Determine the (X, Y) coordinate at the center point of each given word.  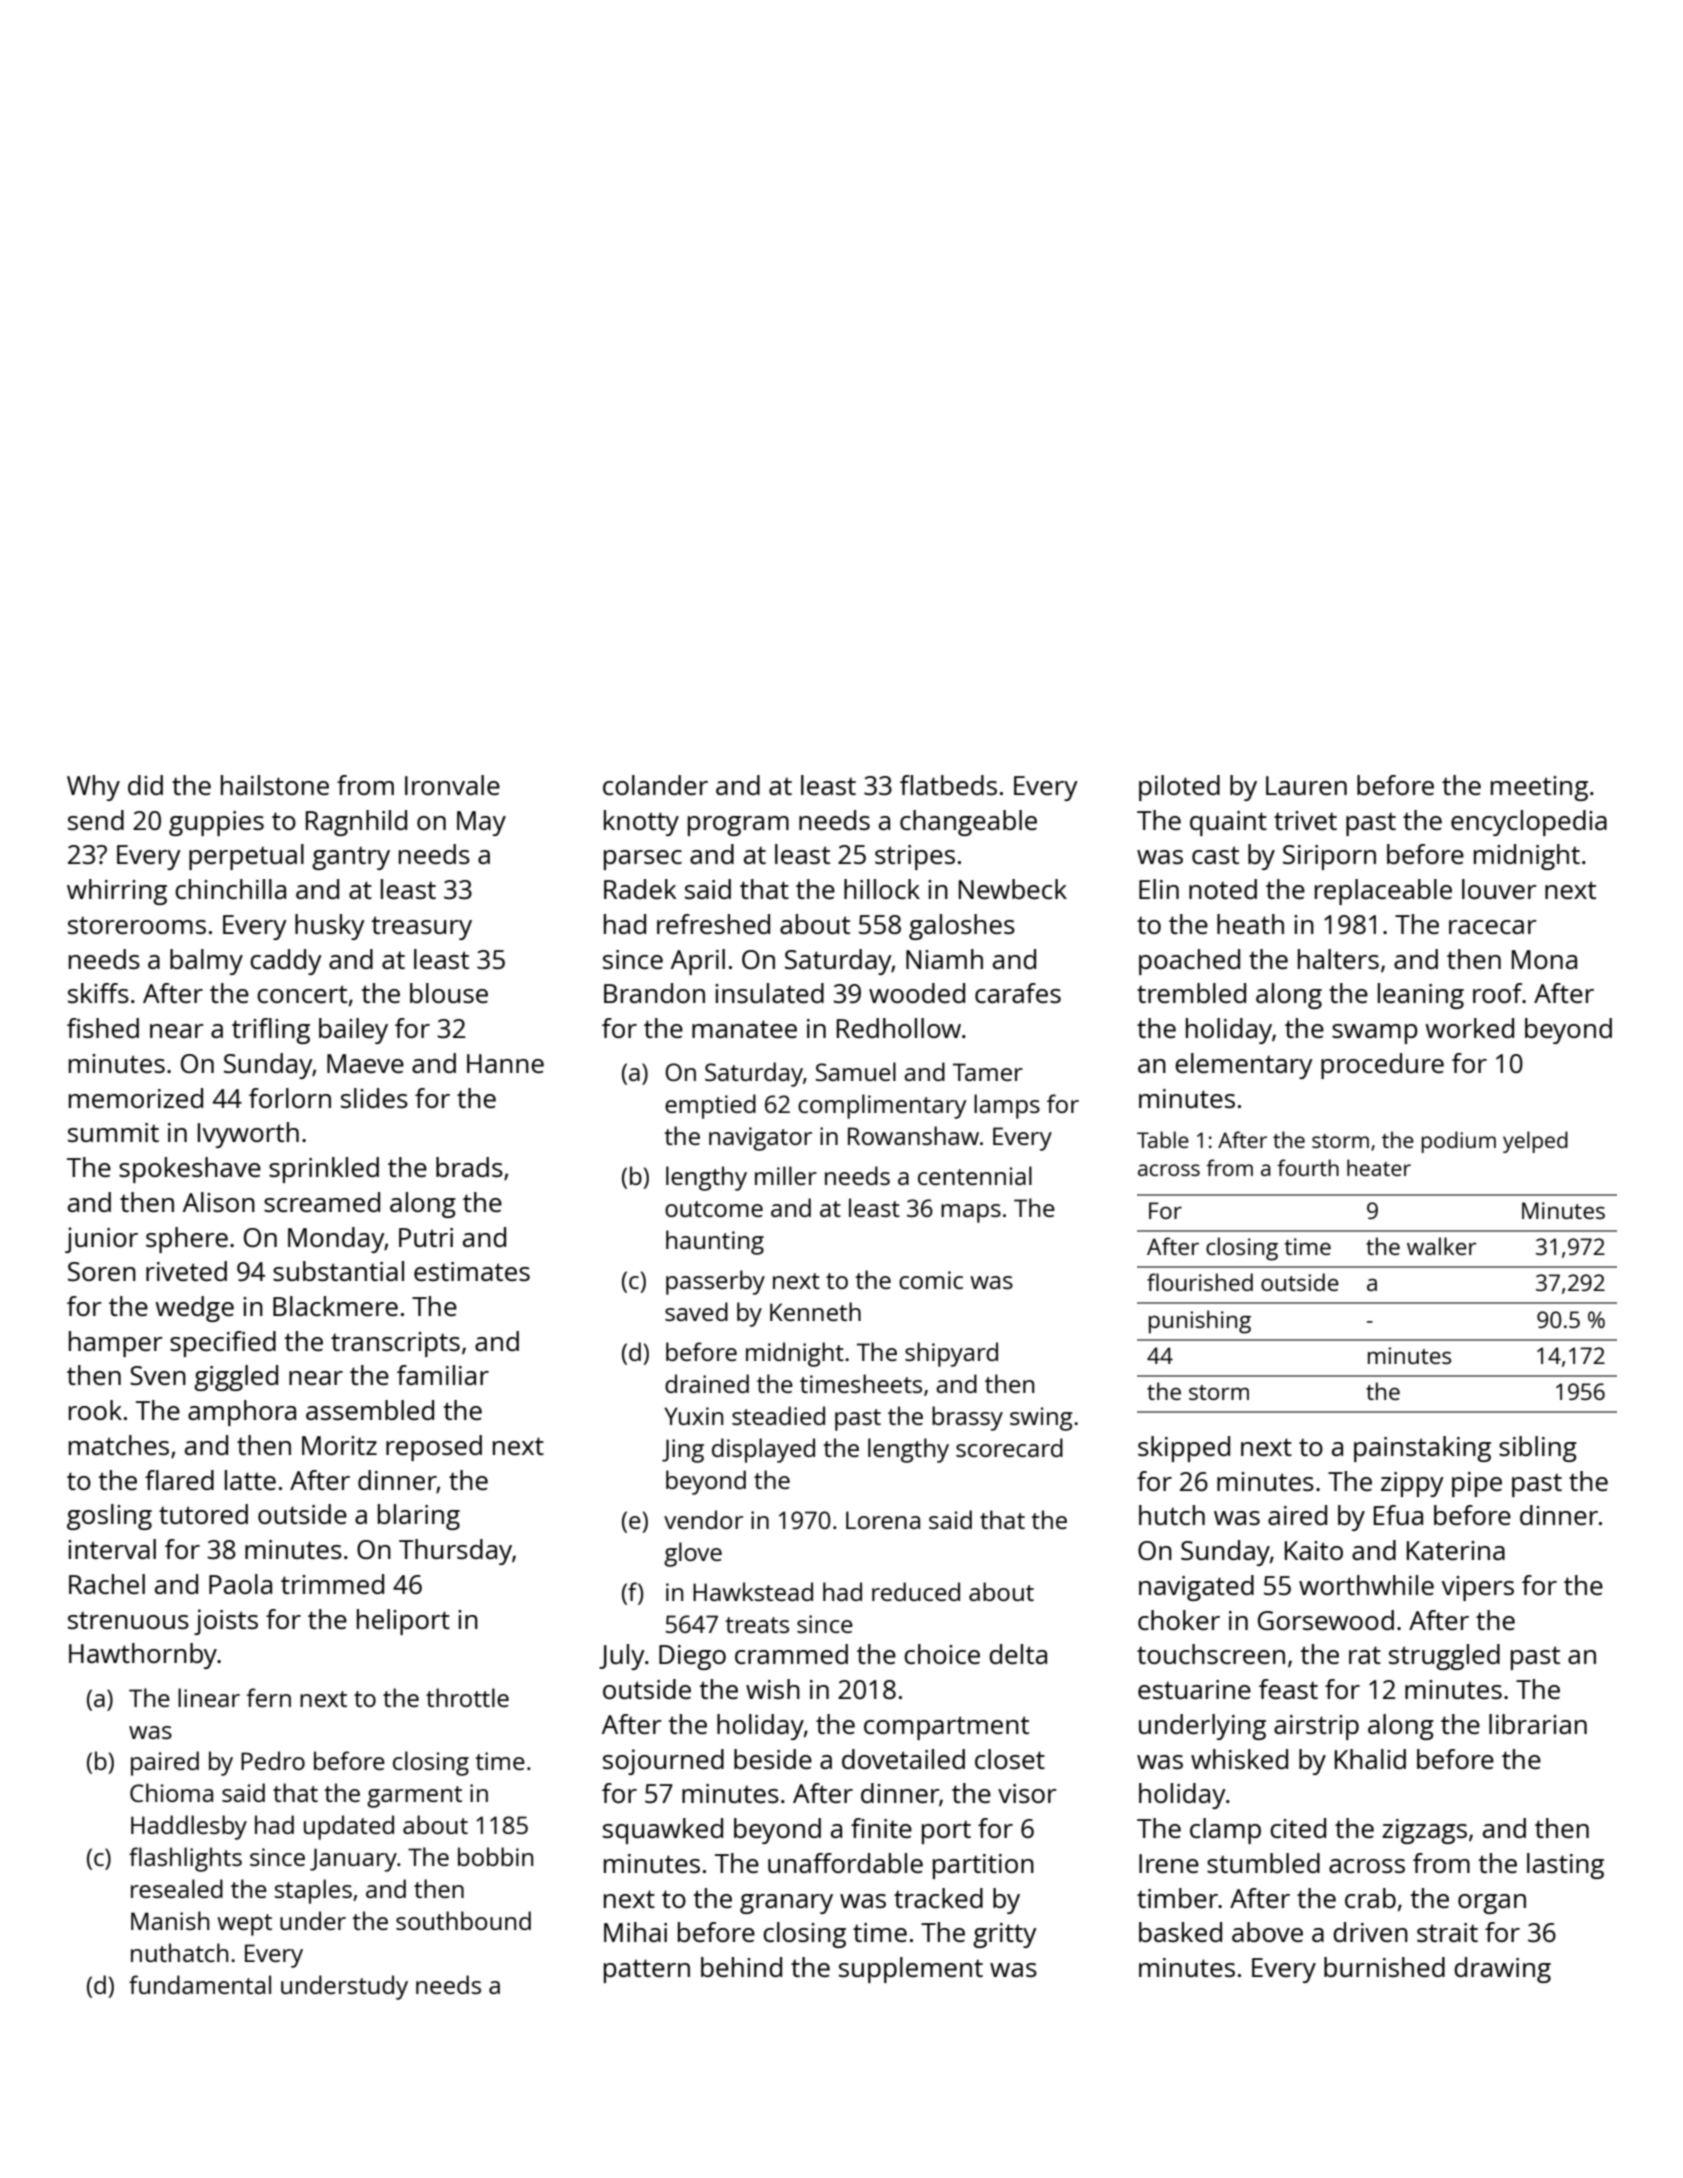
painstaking (1422, 1449)
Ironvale (452, 785)
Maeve (365, 1063)
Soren (102, 1271)
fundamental (200, 1984)
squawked (663, 1831)
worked (1469, 1028)
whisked (1239, 1759)
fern (268, 1697)
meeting (1539, 788)
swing (1041, 1419)
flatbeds (948, 785)
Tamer (988, 1072)
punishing (1200, 1322)
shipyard (951, 1354)
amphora (242, 1413)
